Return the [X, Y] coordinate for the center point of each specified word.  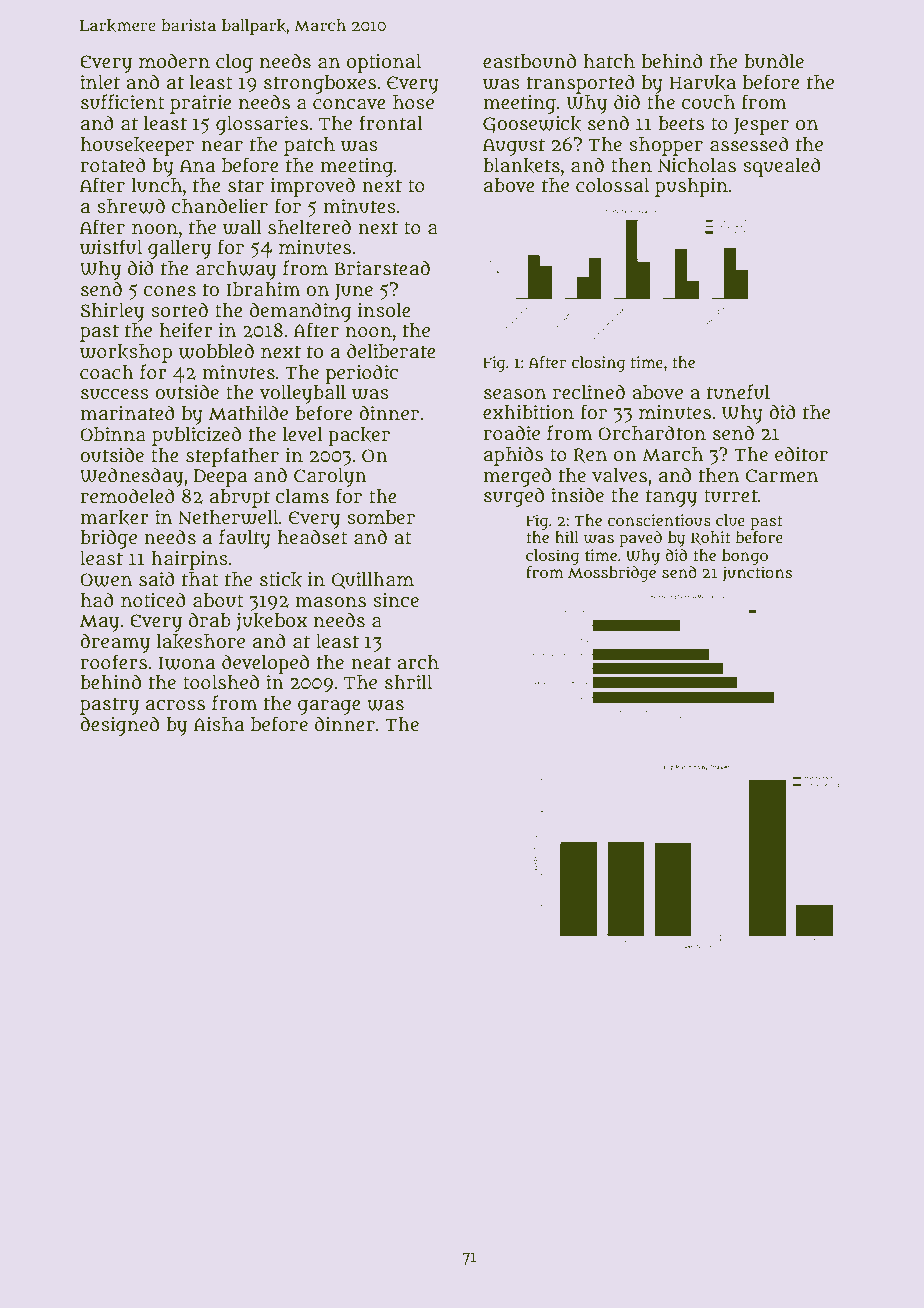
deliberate [391, 351]
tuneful [738, 392]
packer [359, 436]
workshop [126, 353]
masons [331, 602]
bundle [774, 61]
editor [801, 454]
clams [302, 496]
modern [174, 61]
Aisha [219, 724]
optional [384, 63]
